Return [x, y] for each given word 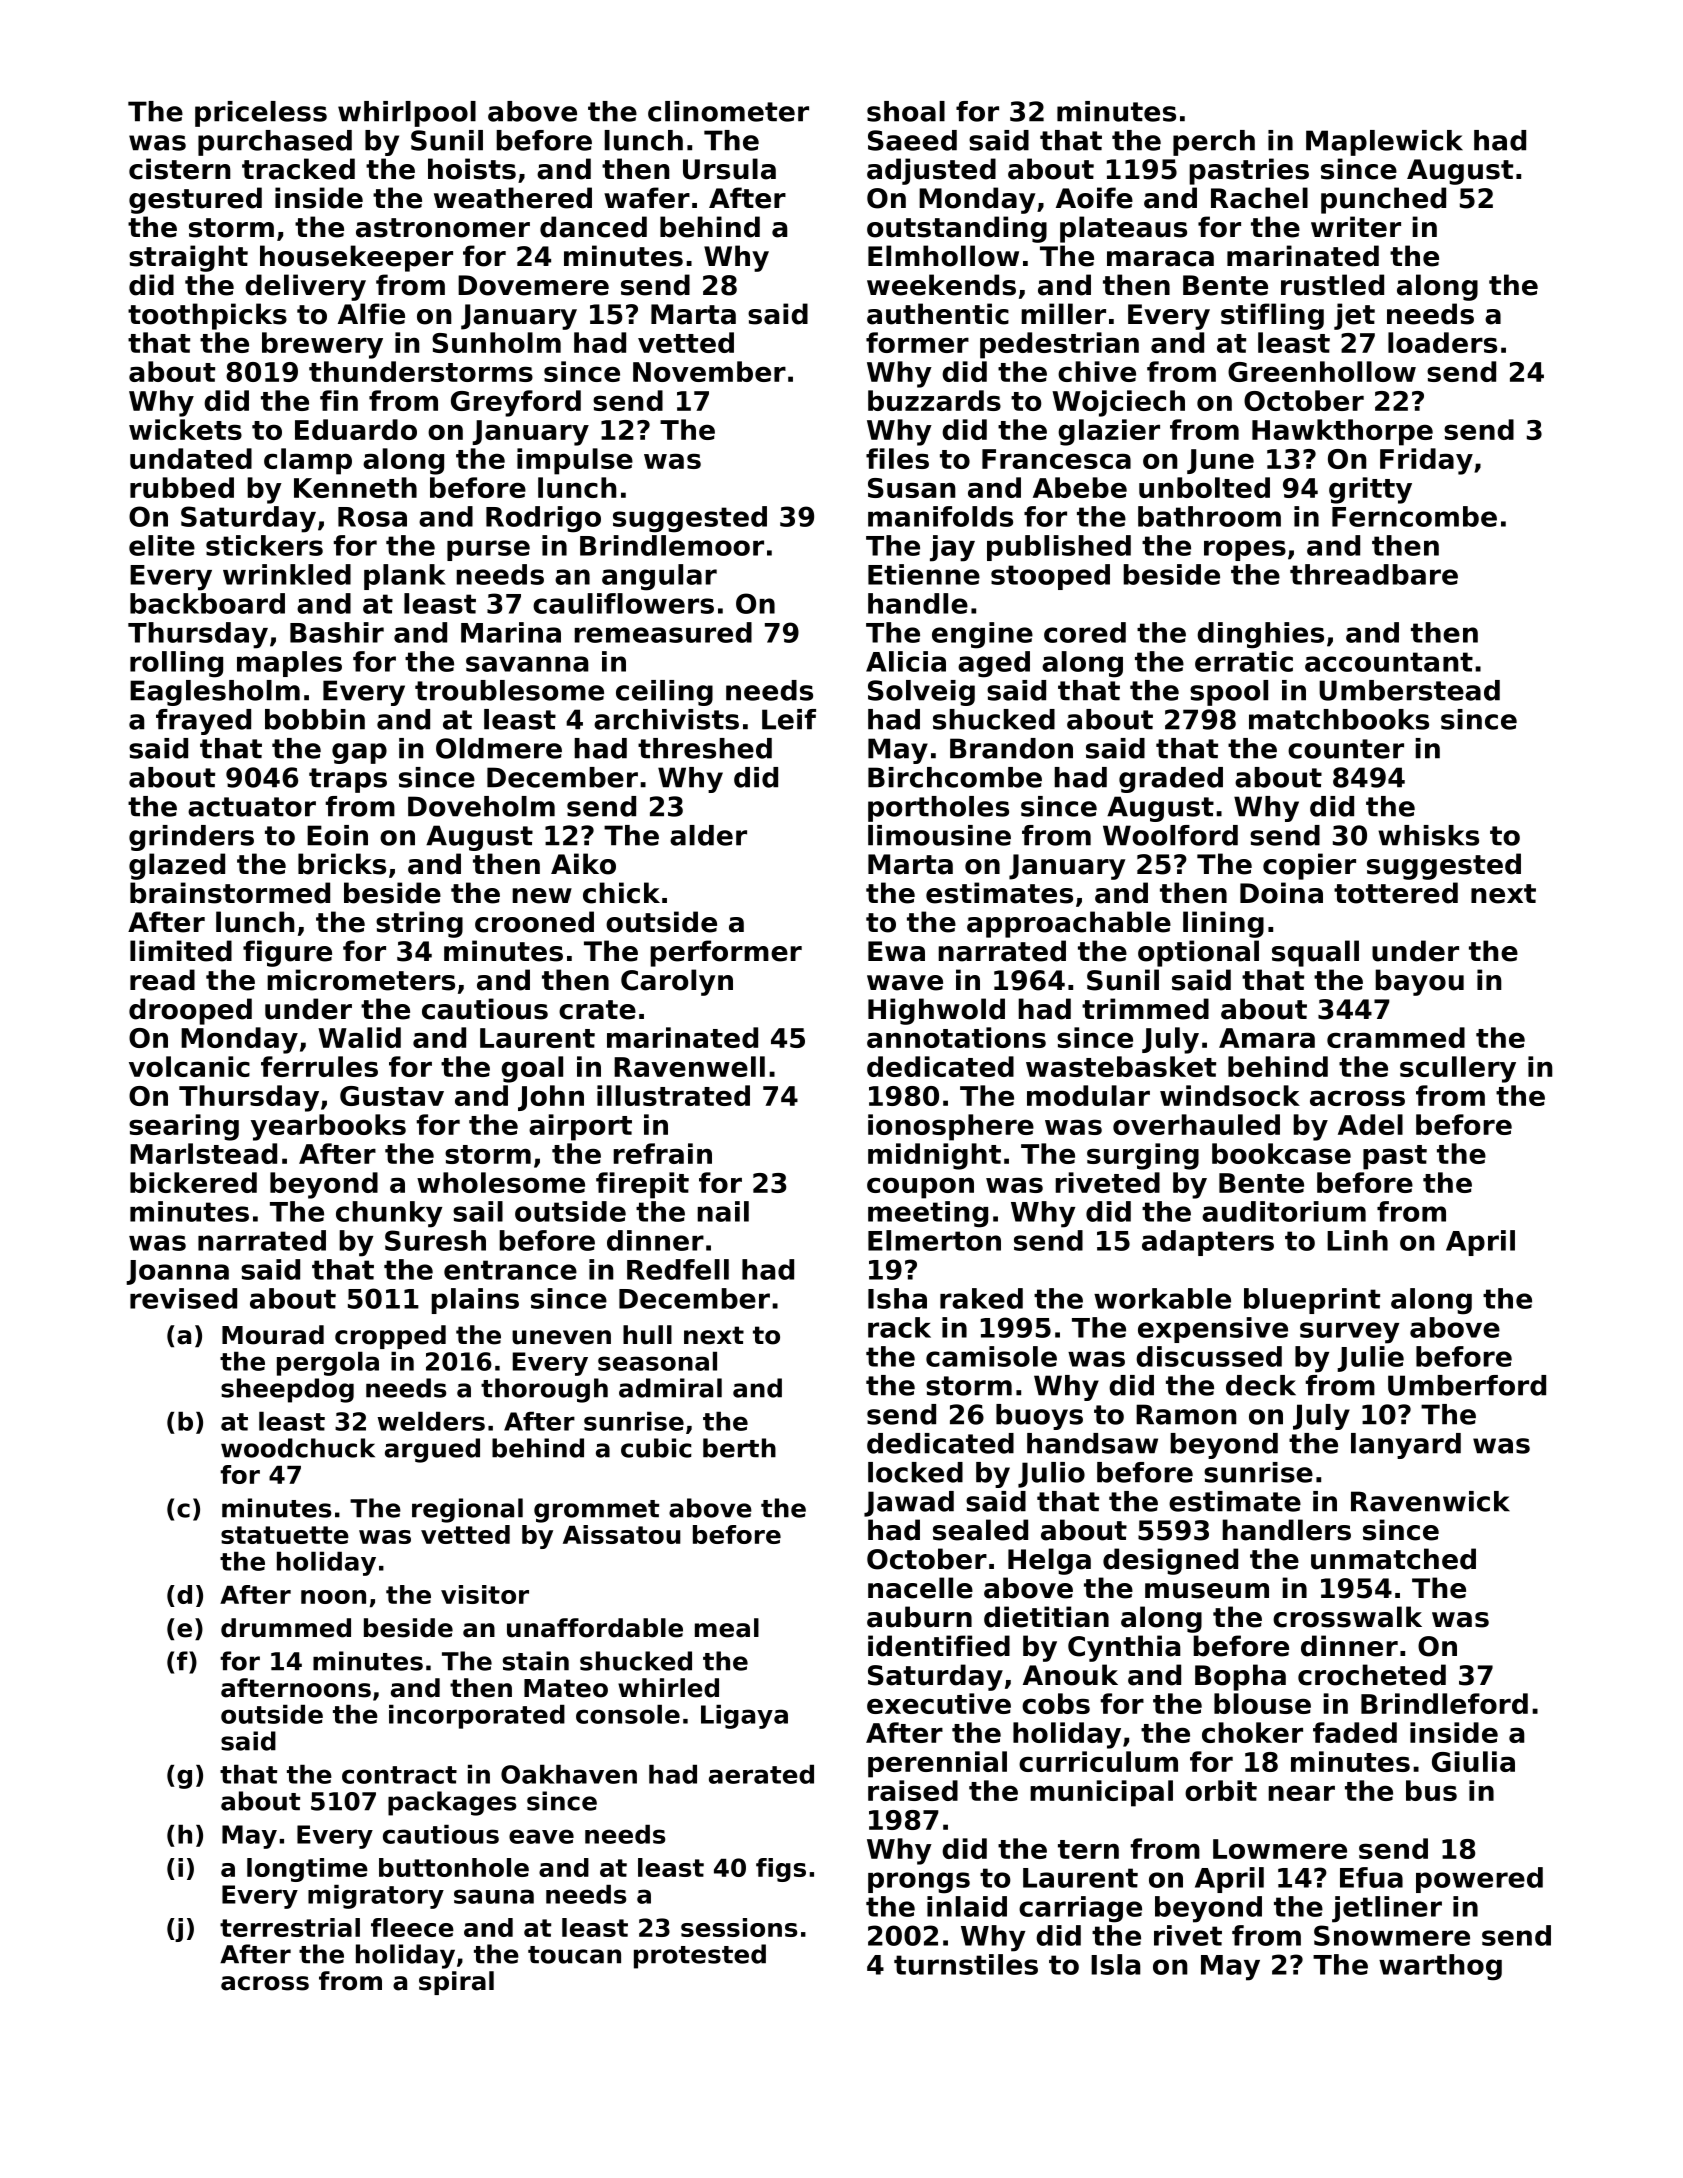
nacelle [920, 1588]
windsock [1230, 1095]
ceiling [664, 693]
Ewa [896, 951]
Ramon [1186, 1414]
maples [289, 664]
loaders [1442, 342]
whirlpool [407, 114]
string [419, 924]
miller [1063, 314]
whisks [1428, 835]
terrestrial [290, 1927]
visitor [485, 1594]
